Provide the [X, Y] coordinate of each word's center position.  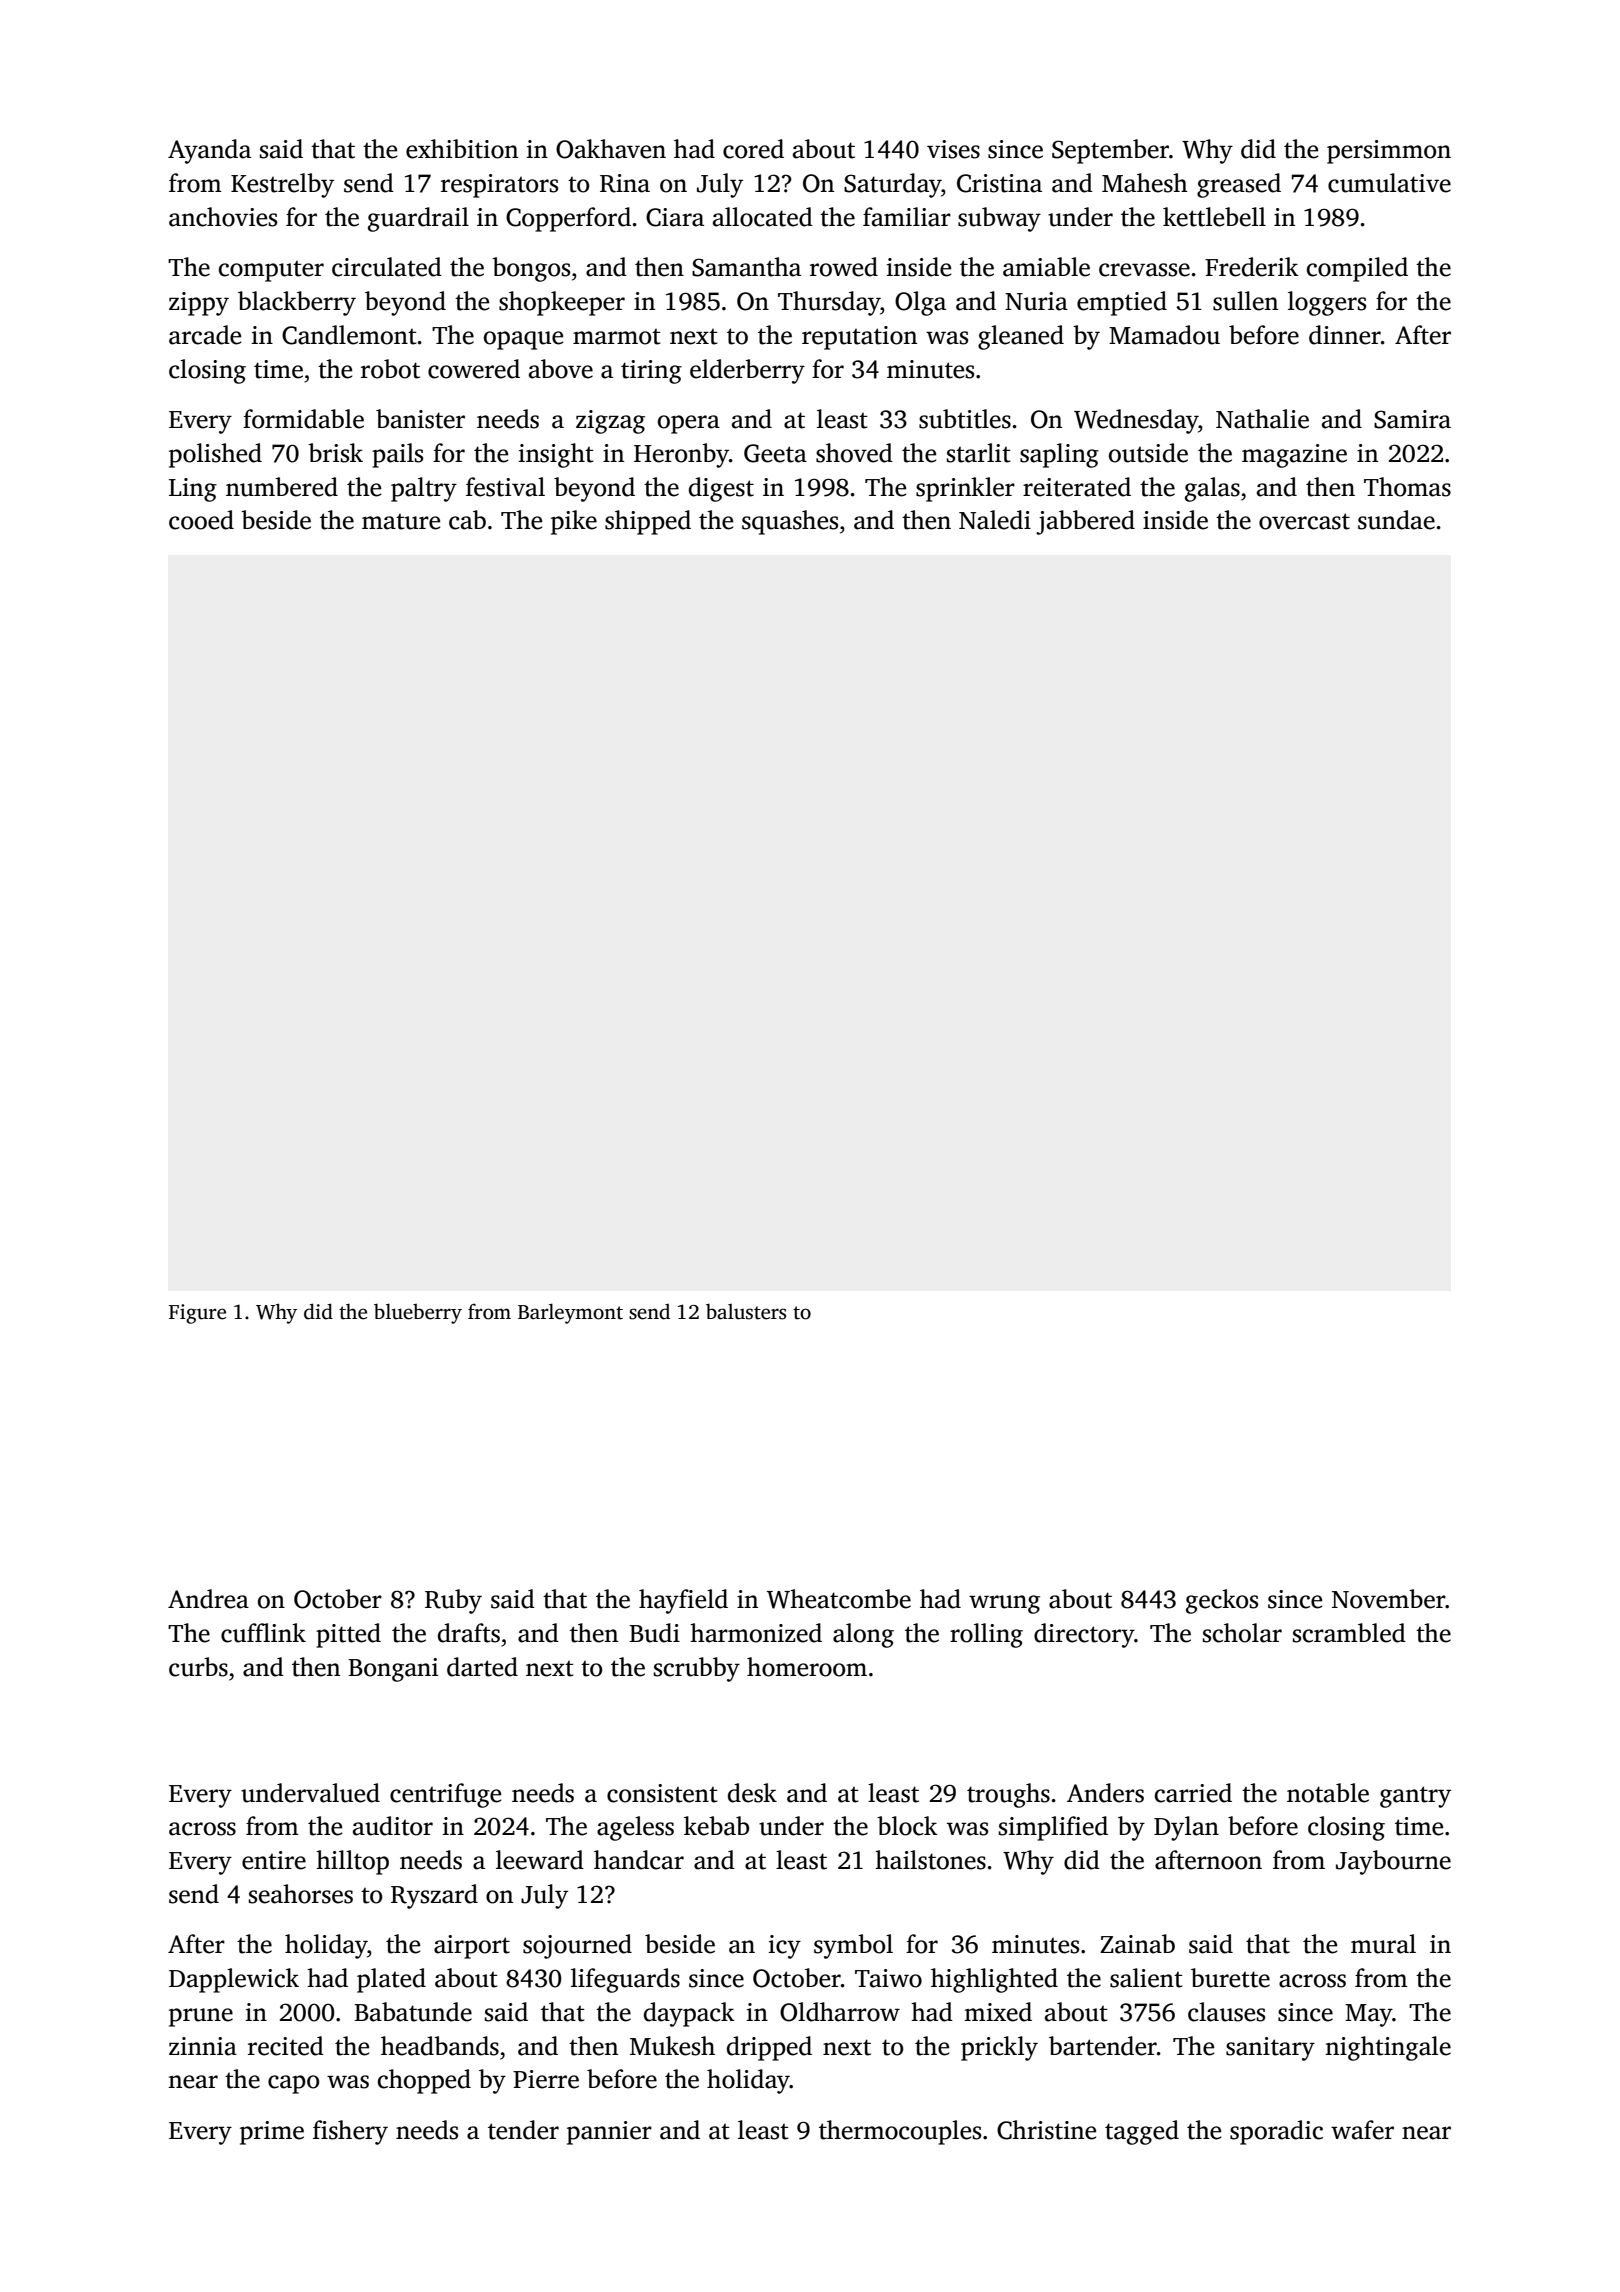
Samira [1412, 419]
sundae [1396, 520]
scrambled [1349, 1633]
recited [286, 2046]
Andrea [208, 1599]
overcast [1304, 521]
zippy [199, 304]
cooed [201, 520]
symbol [853, 1946]
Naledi [995, 520]
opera [689, 424]
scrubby [697, 1669]
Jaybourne [1393, 1862]
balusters [746, 1311]
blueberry [418, 1313]
